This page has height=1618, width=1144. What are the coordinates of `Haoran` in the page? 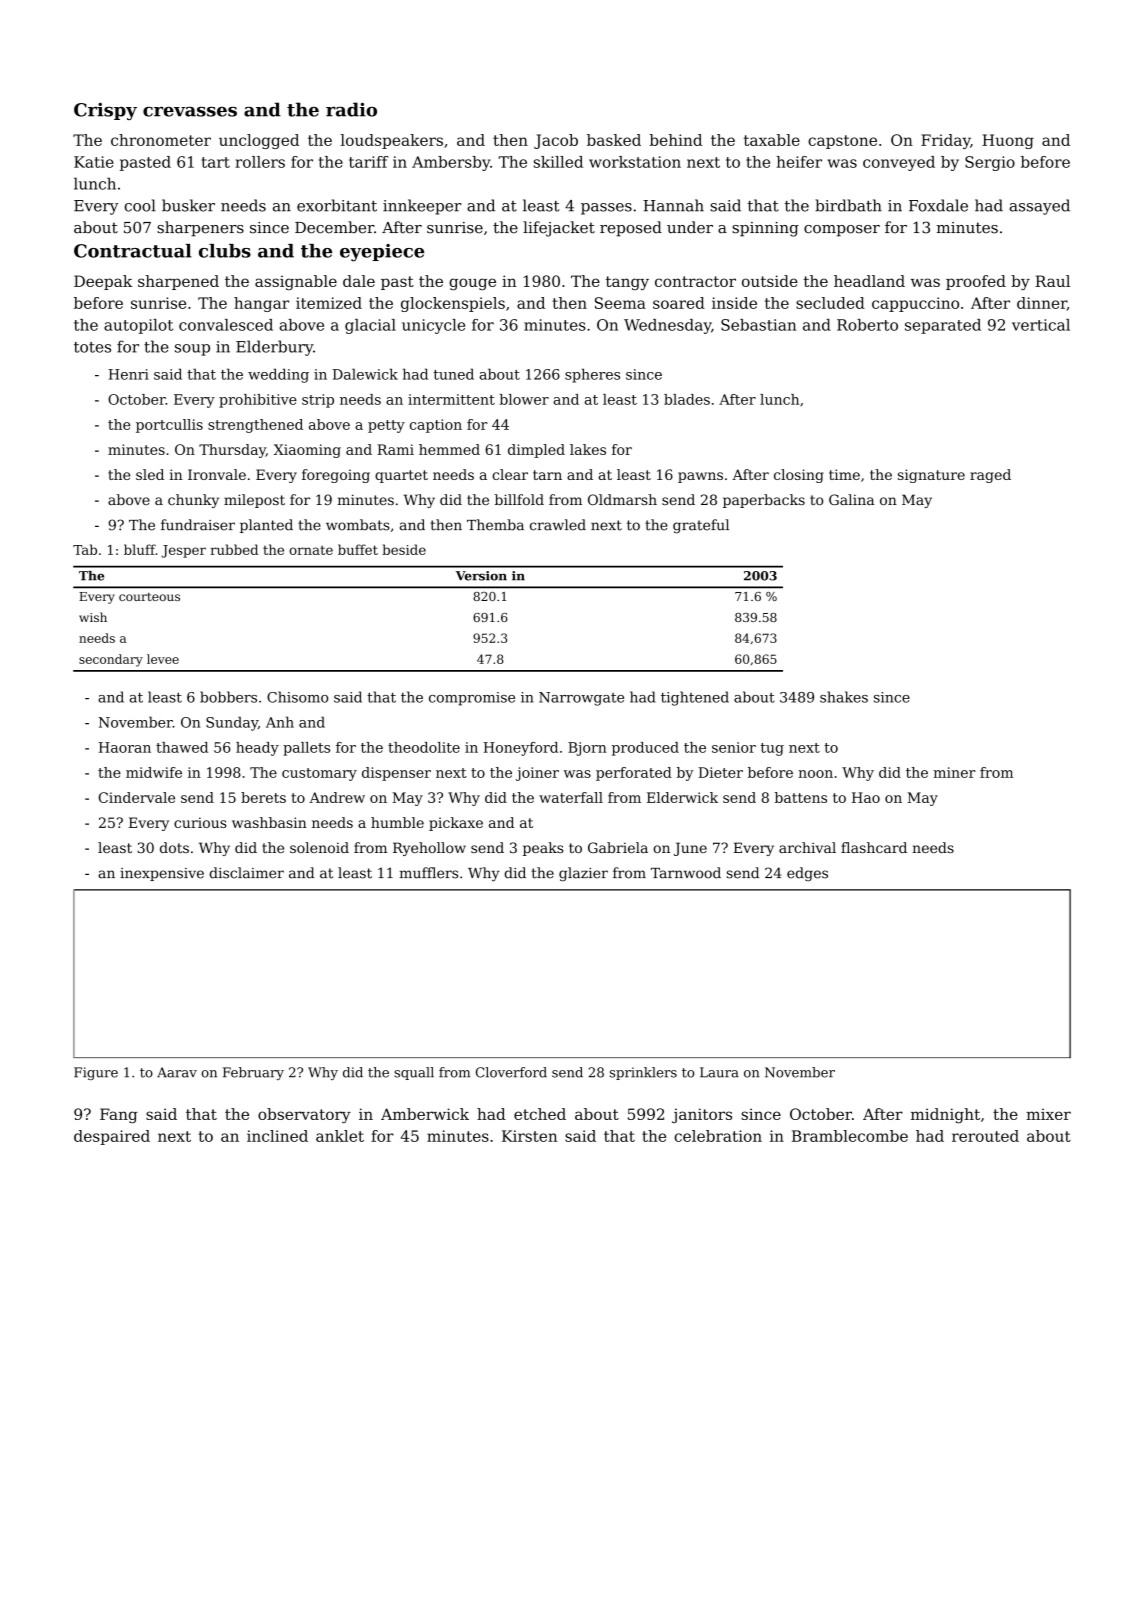 It's located at (125, 747).
